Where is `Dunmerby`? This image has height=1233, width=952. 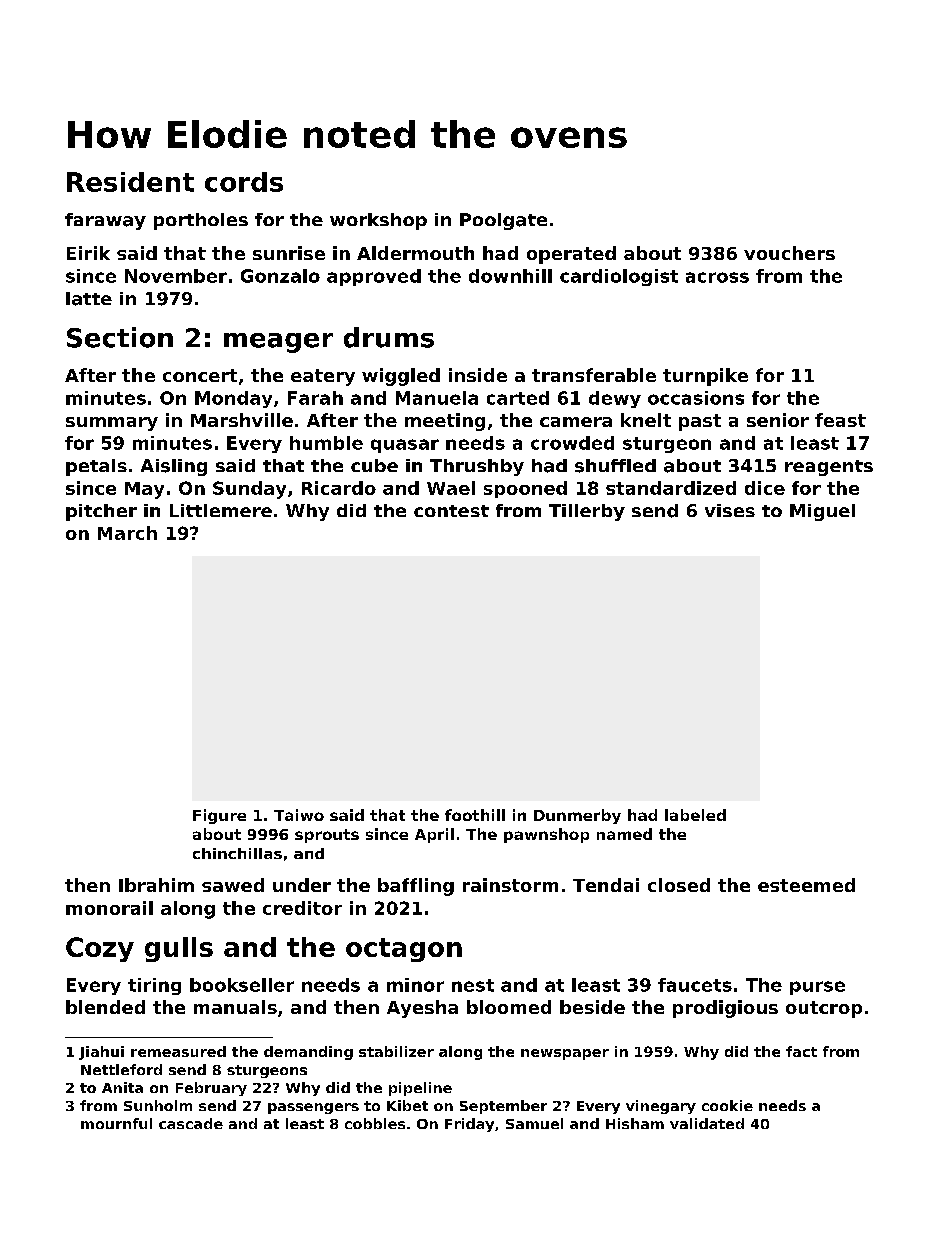
Dunmerby is located at coordinates (577, 816).
